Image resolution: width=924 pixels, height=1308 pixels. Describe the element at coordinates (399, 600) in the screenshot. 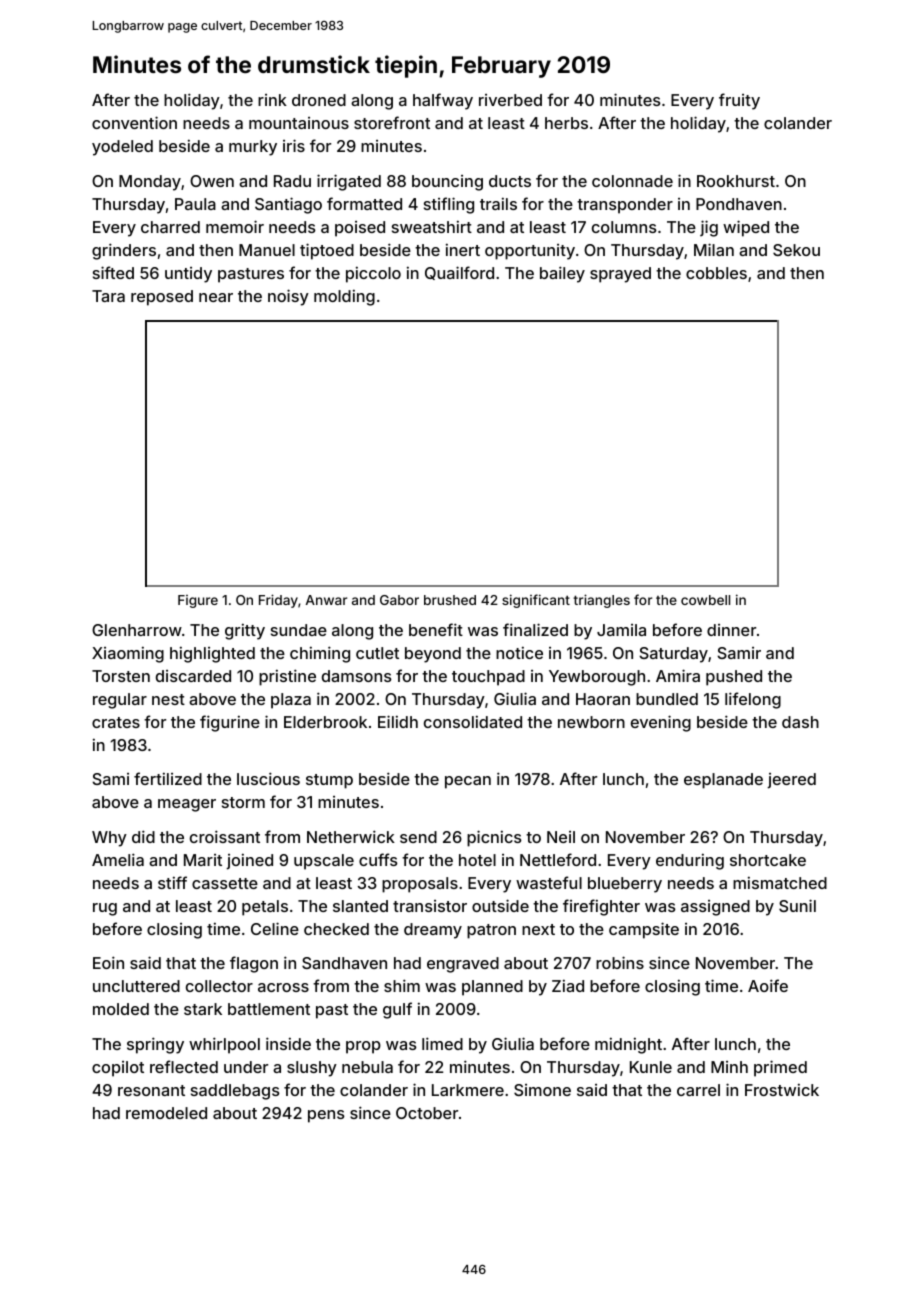

I see `Gabor` at that location.
